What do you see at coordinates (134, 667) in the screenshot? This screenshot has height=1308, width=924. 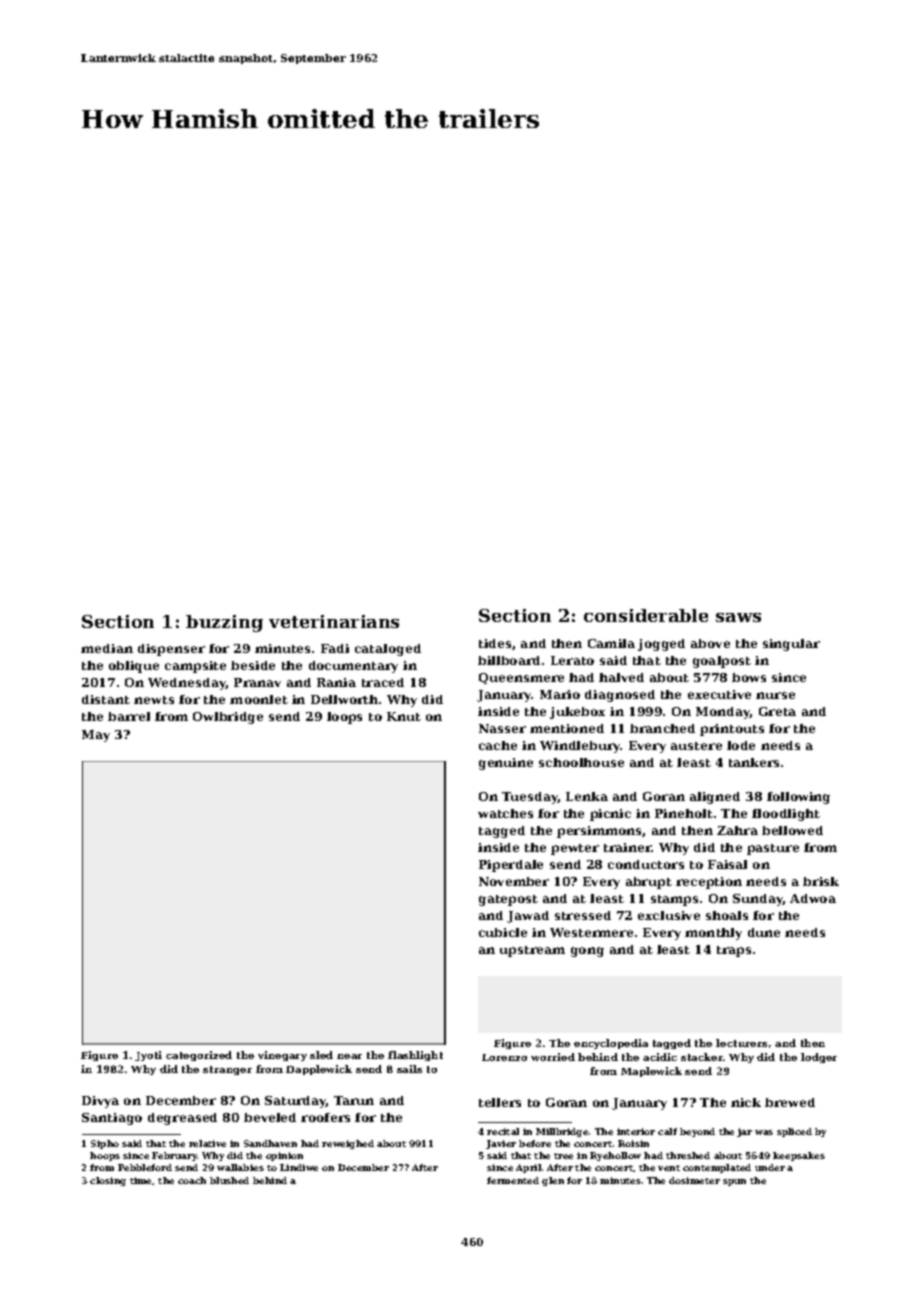 I see `oblique` at bounding box center [134, 667].
